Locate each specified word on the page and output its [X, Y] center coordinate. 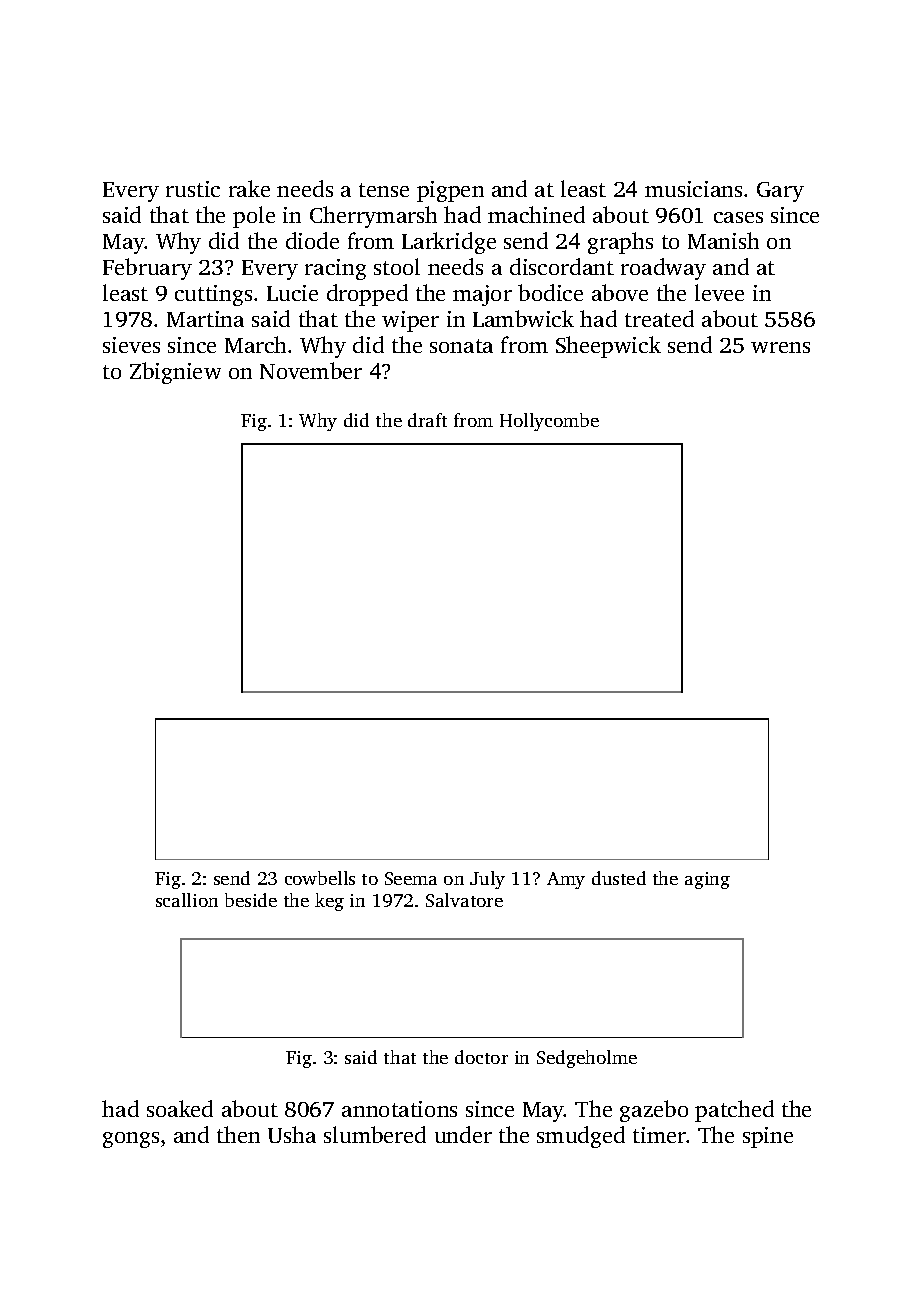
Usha [292, 1134]
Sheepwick [608, 347]
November [311, 370]
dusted [619, 878]
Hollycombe [549, 422]
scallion [187, 900]
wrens [780, 347]
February [147, 269]
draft [427, 420]
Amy [566, 880]
